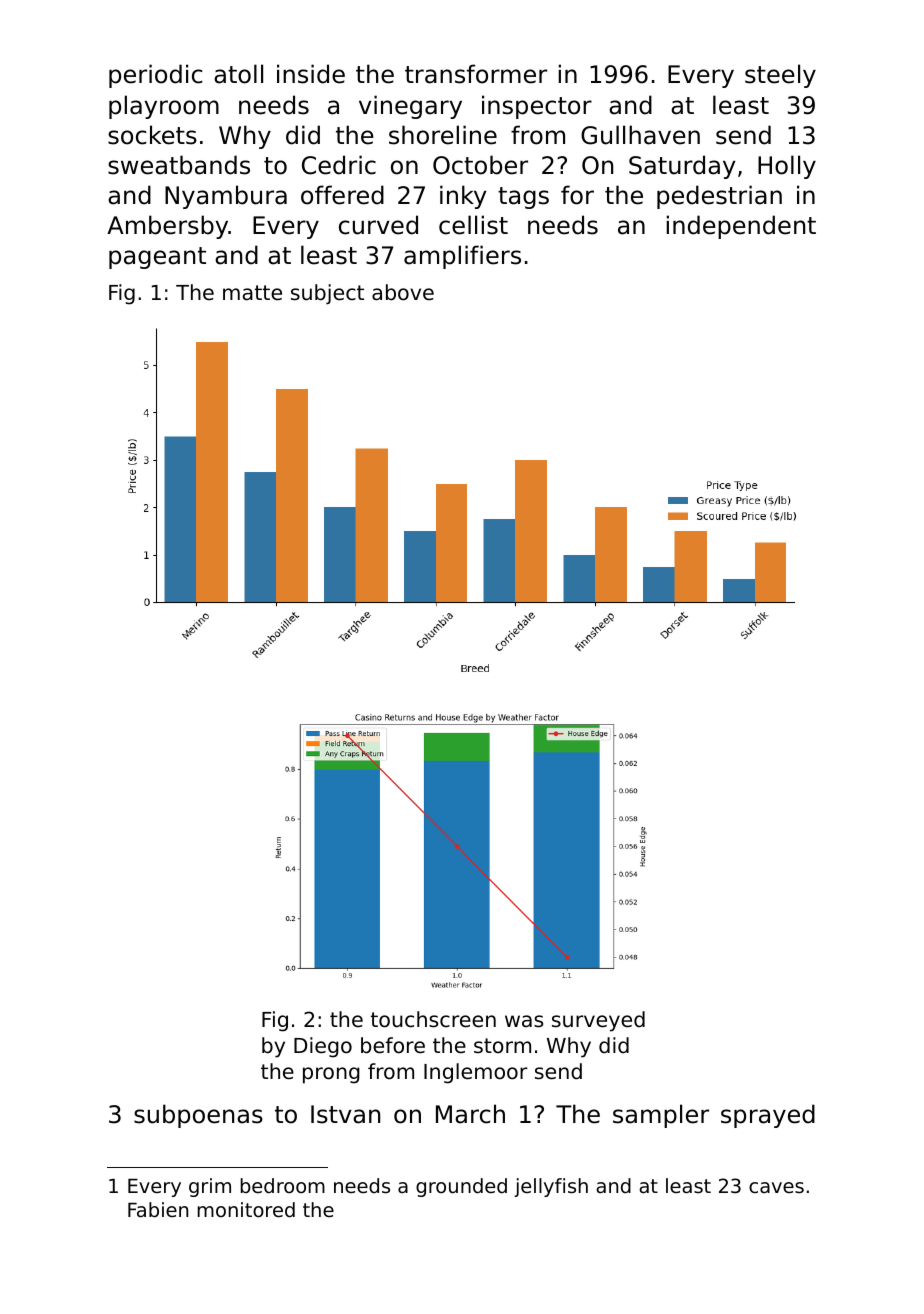 The width and height of the page is (924, 1314). I want to click on independent, so click(741, 227).
